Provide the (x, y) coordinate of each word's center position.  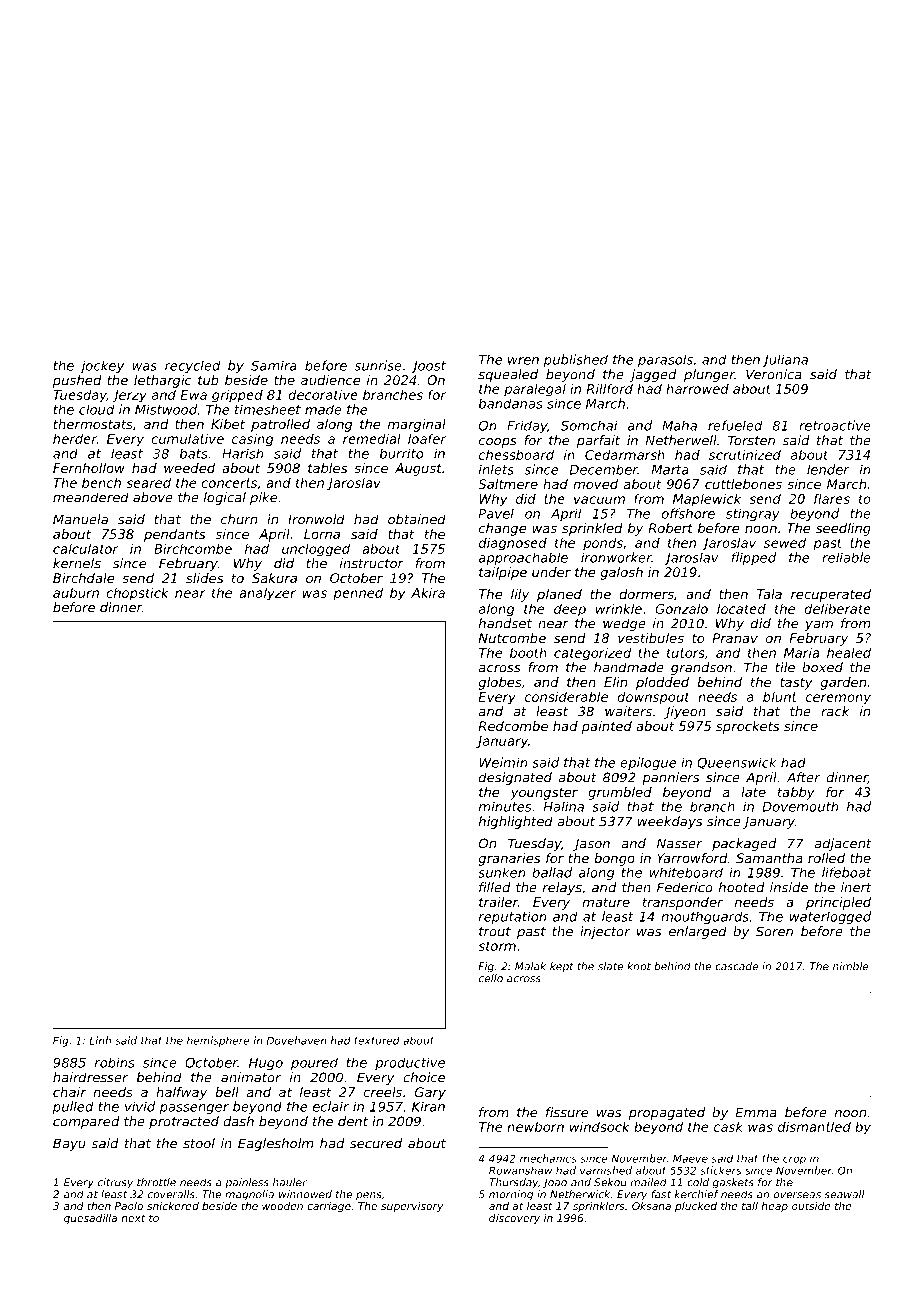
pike (263, 498)
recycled (192, 366)
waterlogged (830, 917)
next (133, 1218)
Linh (100, 1040)
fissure (567, 1112)
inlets (496, 469)
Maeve (690, 1158)
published (576, 360)
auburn (76, 593)
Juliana (785, 360)
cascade (737, 966)
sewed (785, 542)
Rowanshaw (520, 1170)
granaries (509, 859)
